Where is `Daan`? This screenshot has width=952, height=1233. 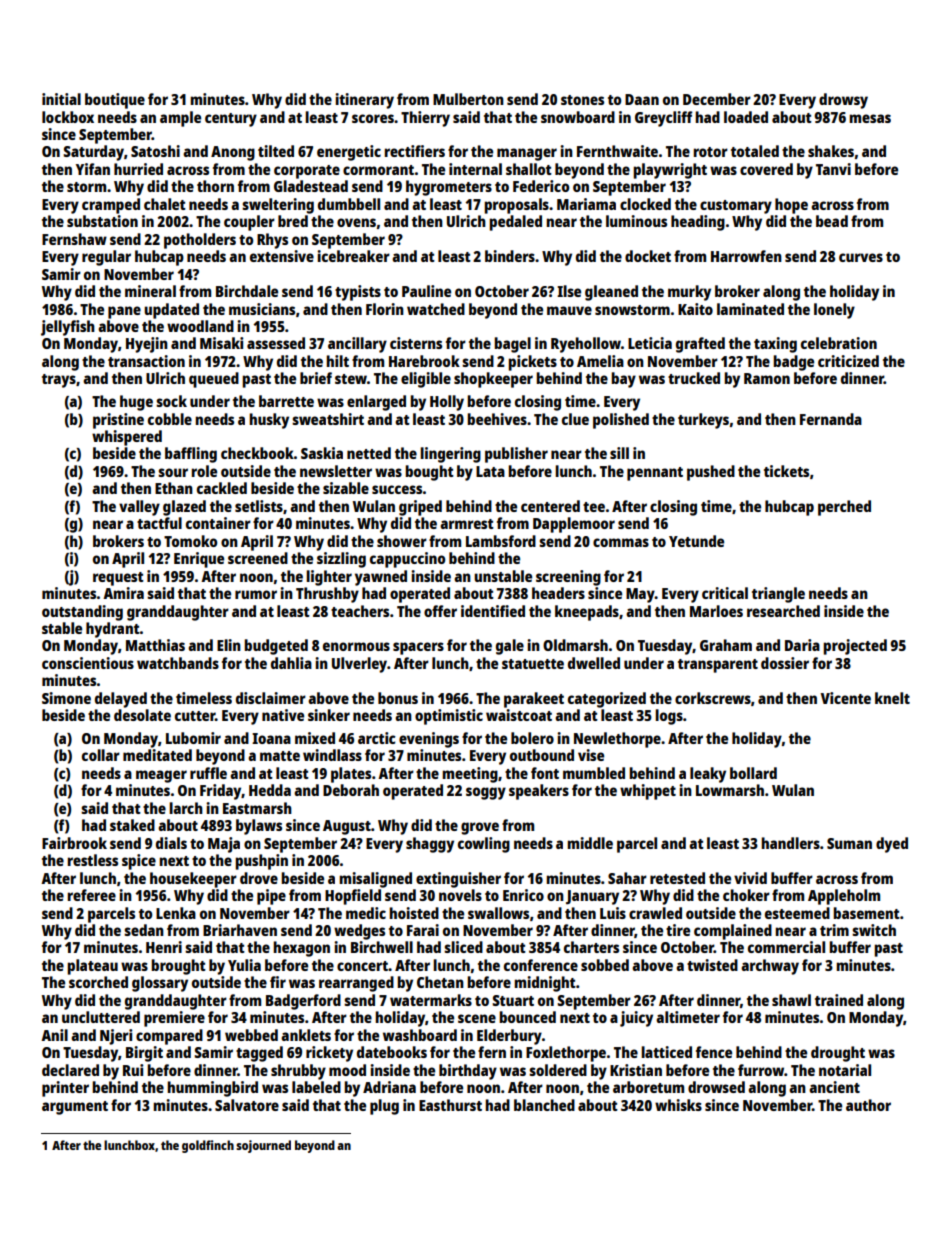
Daan is located at coordinates (642, 99).
